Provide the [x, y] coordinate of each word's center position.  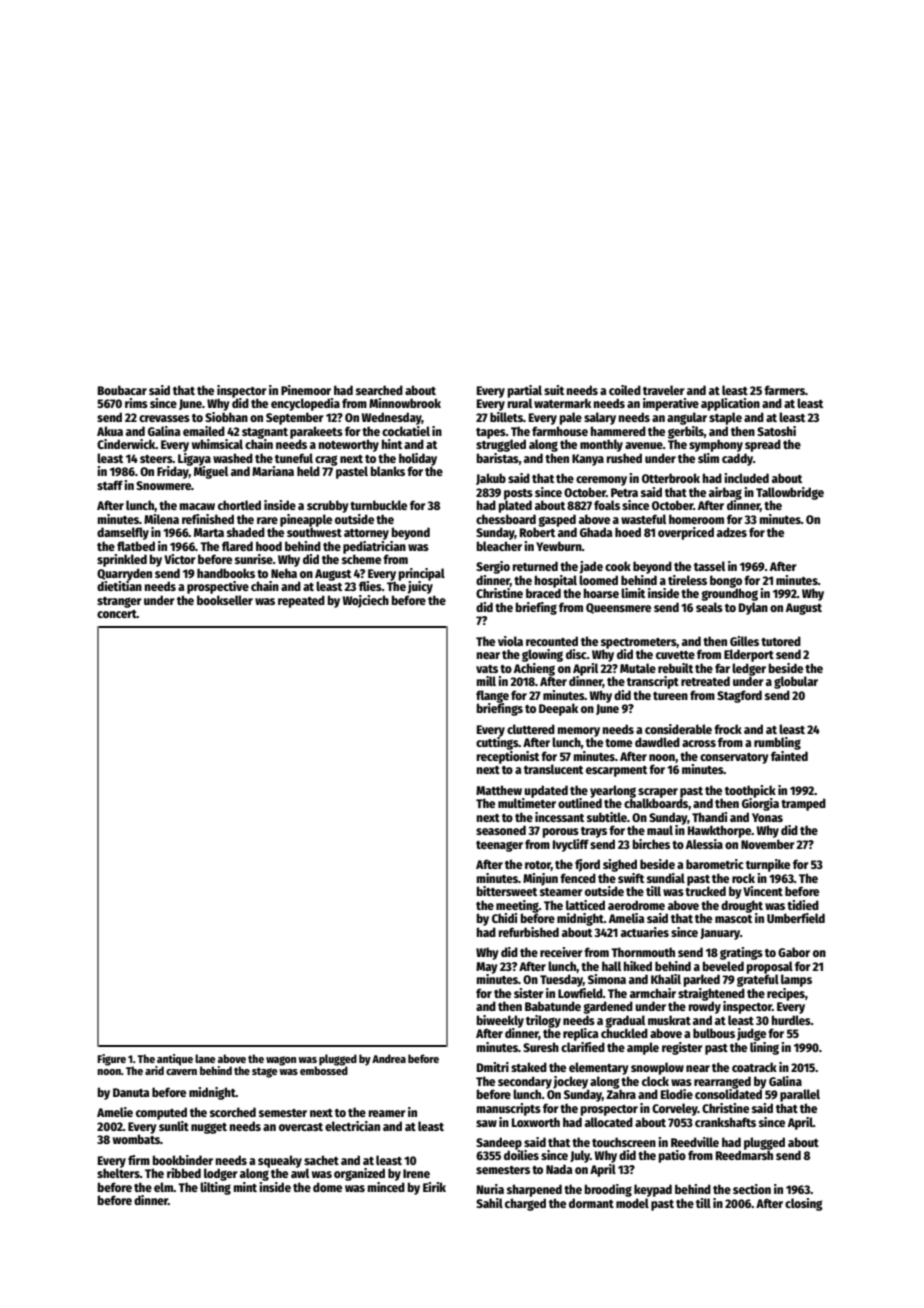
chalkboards [656, 803]
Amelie [115, 1112]
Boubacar [122, 390]
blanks [388, 471]
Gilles [744, 641]
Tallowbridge [790, 493]
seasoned [501, 830]
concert [117, 614]
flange [492, 696]
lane [205, 1058]
